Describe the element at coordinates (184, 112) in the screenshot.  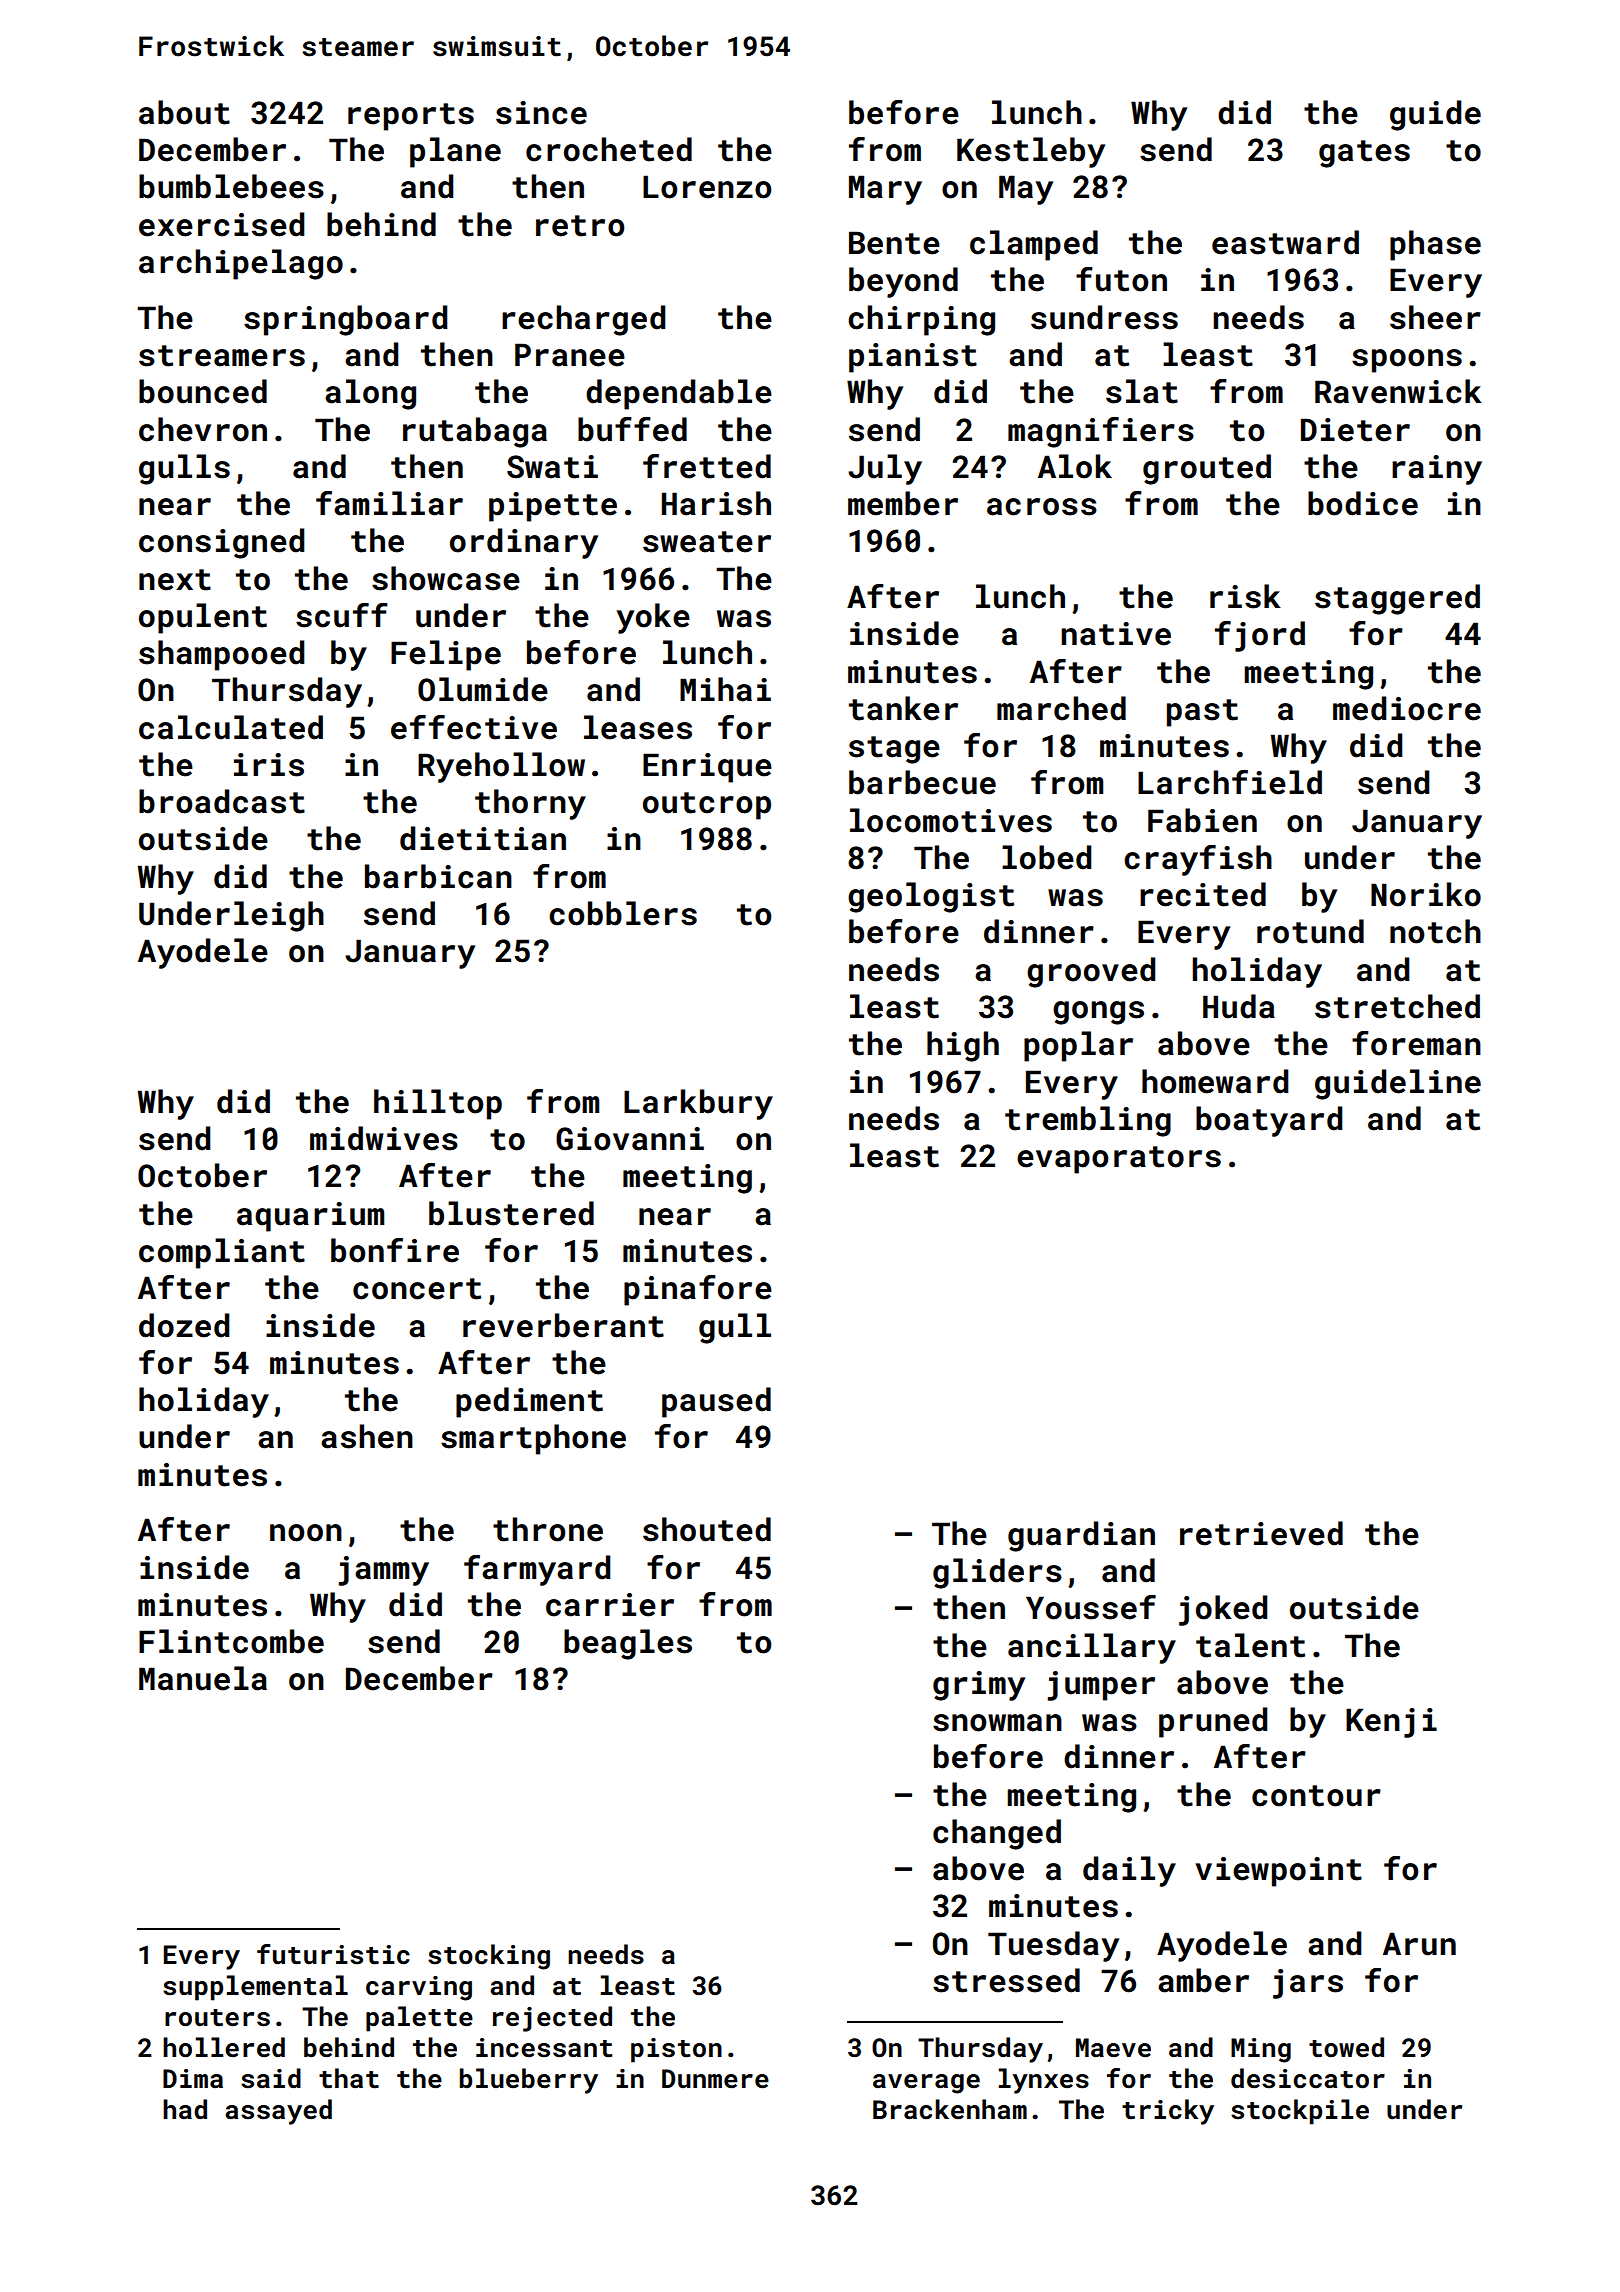
I see `about` at that location.
